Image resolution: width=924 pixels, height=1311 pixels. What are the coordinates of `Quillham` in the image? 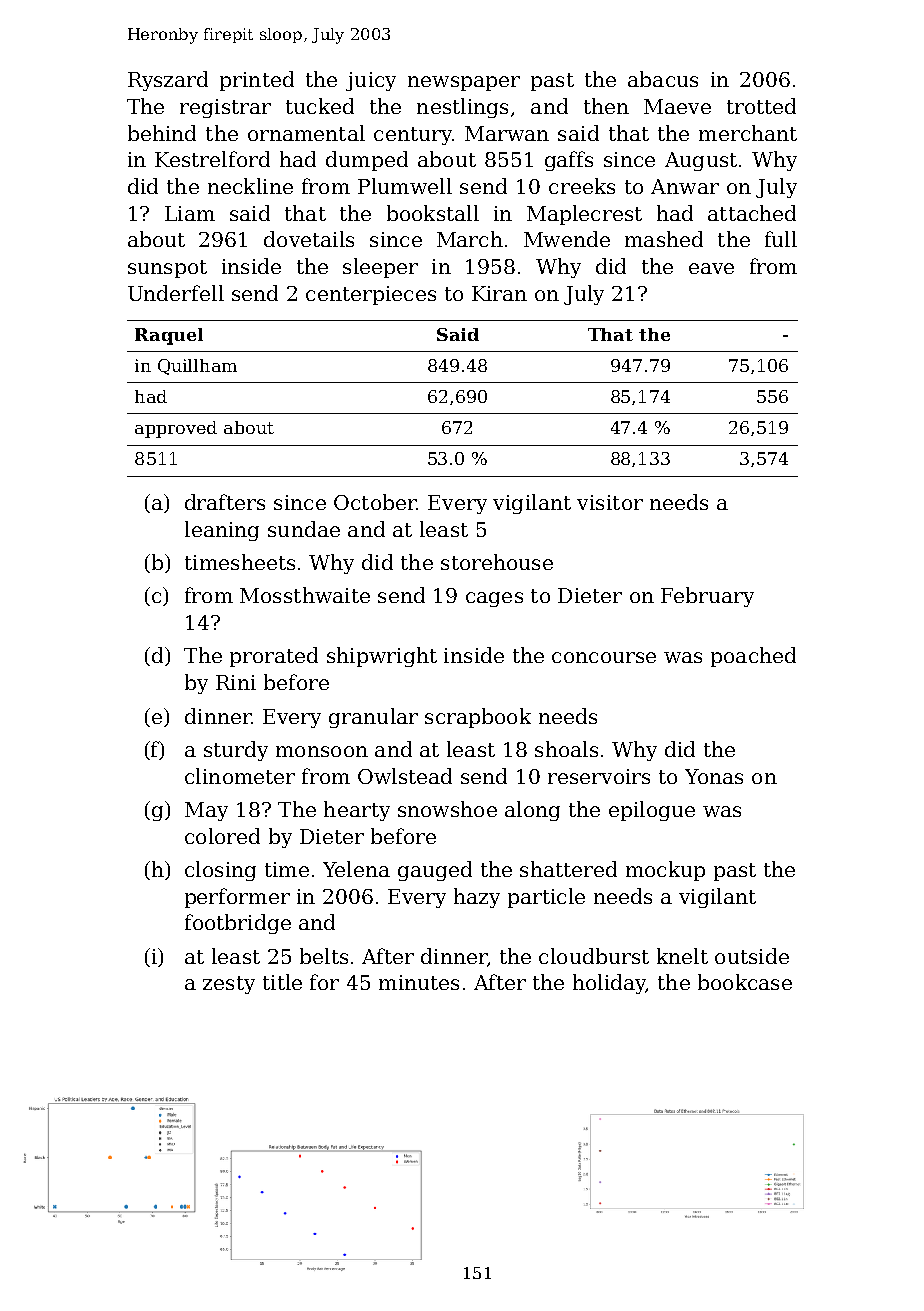 It's located at (197, 367).
